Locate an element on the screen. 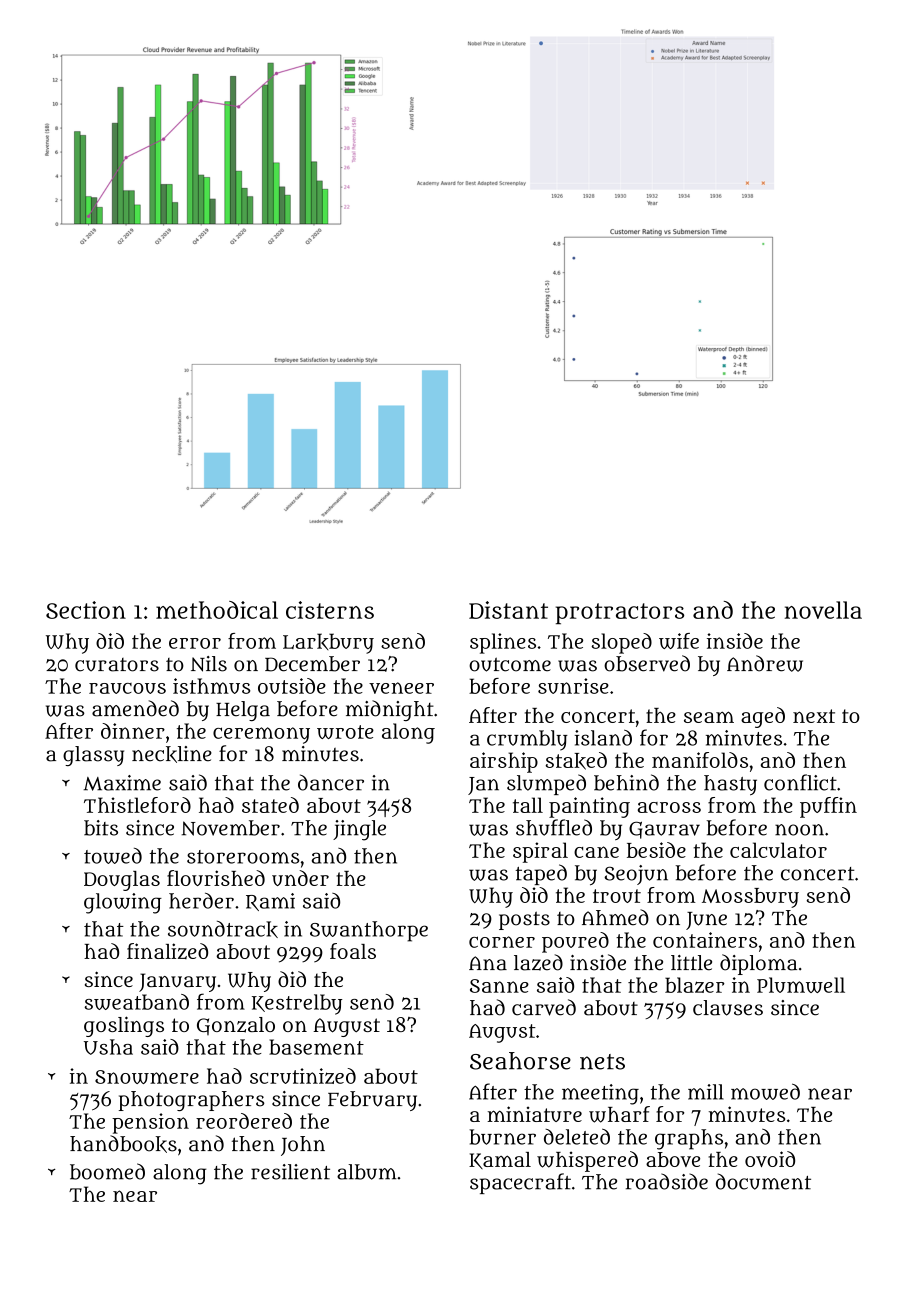 This screenshot has height=1316, width=908. taped is located at coordinates (541, 874).
